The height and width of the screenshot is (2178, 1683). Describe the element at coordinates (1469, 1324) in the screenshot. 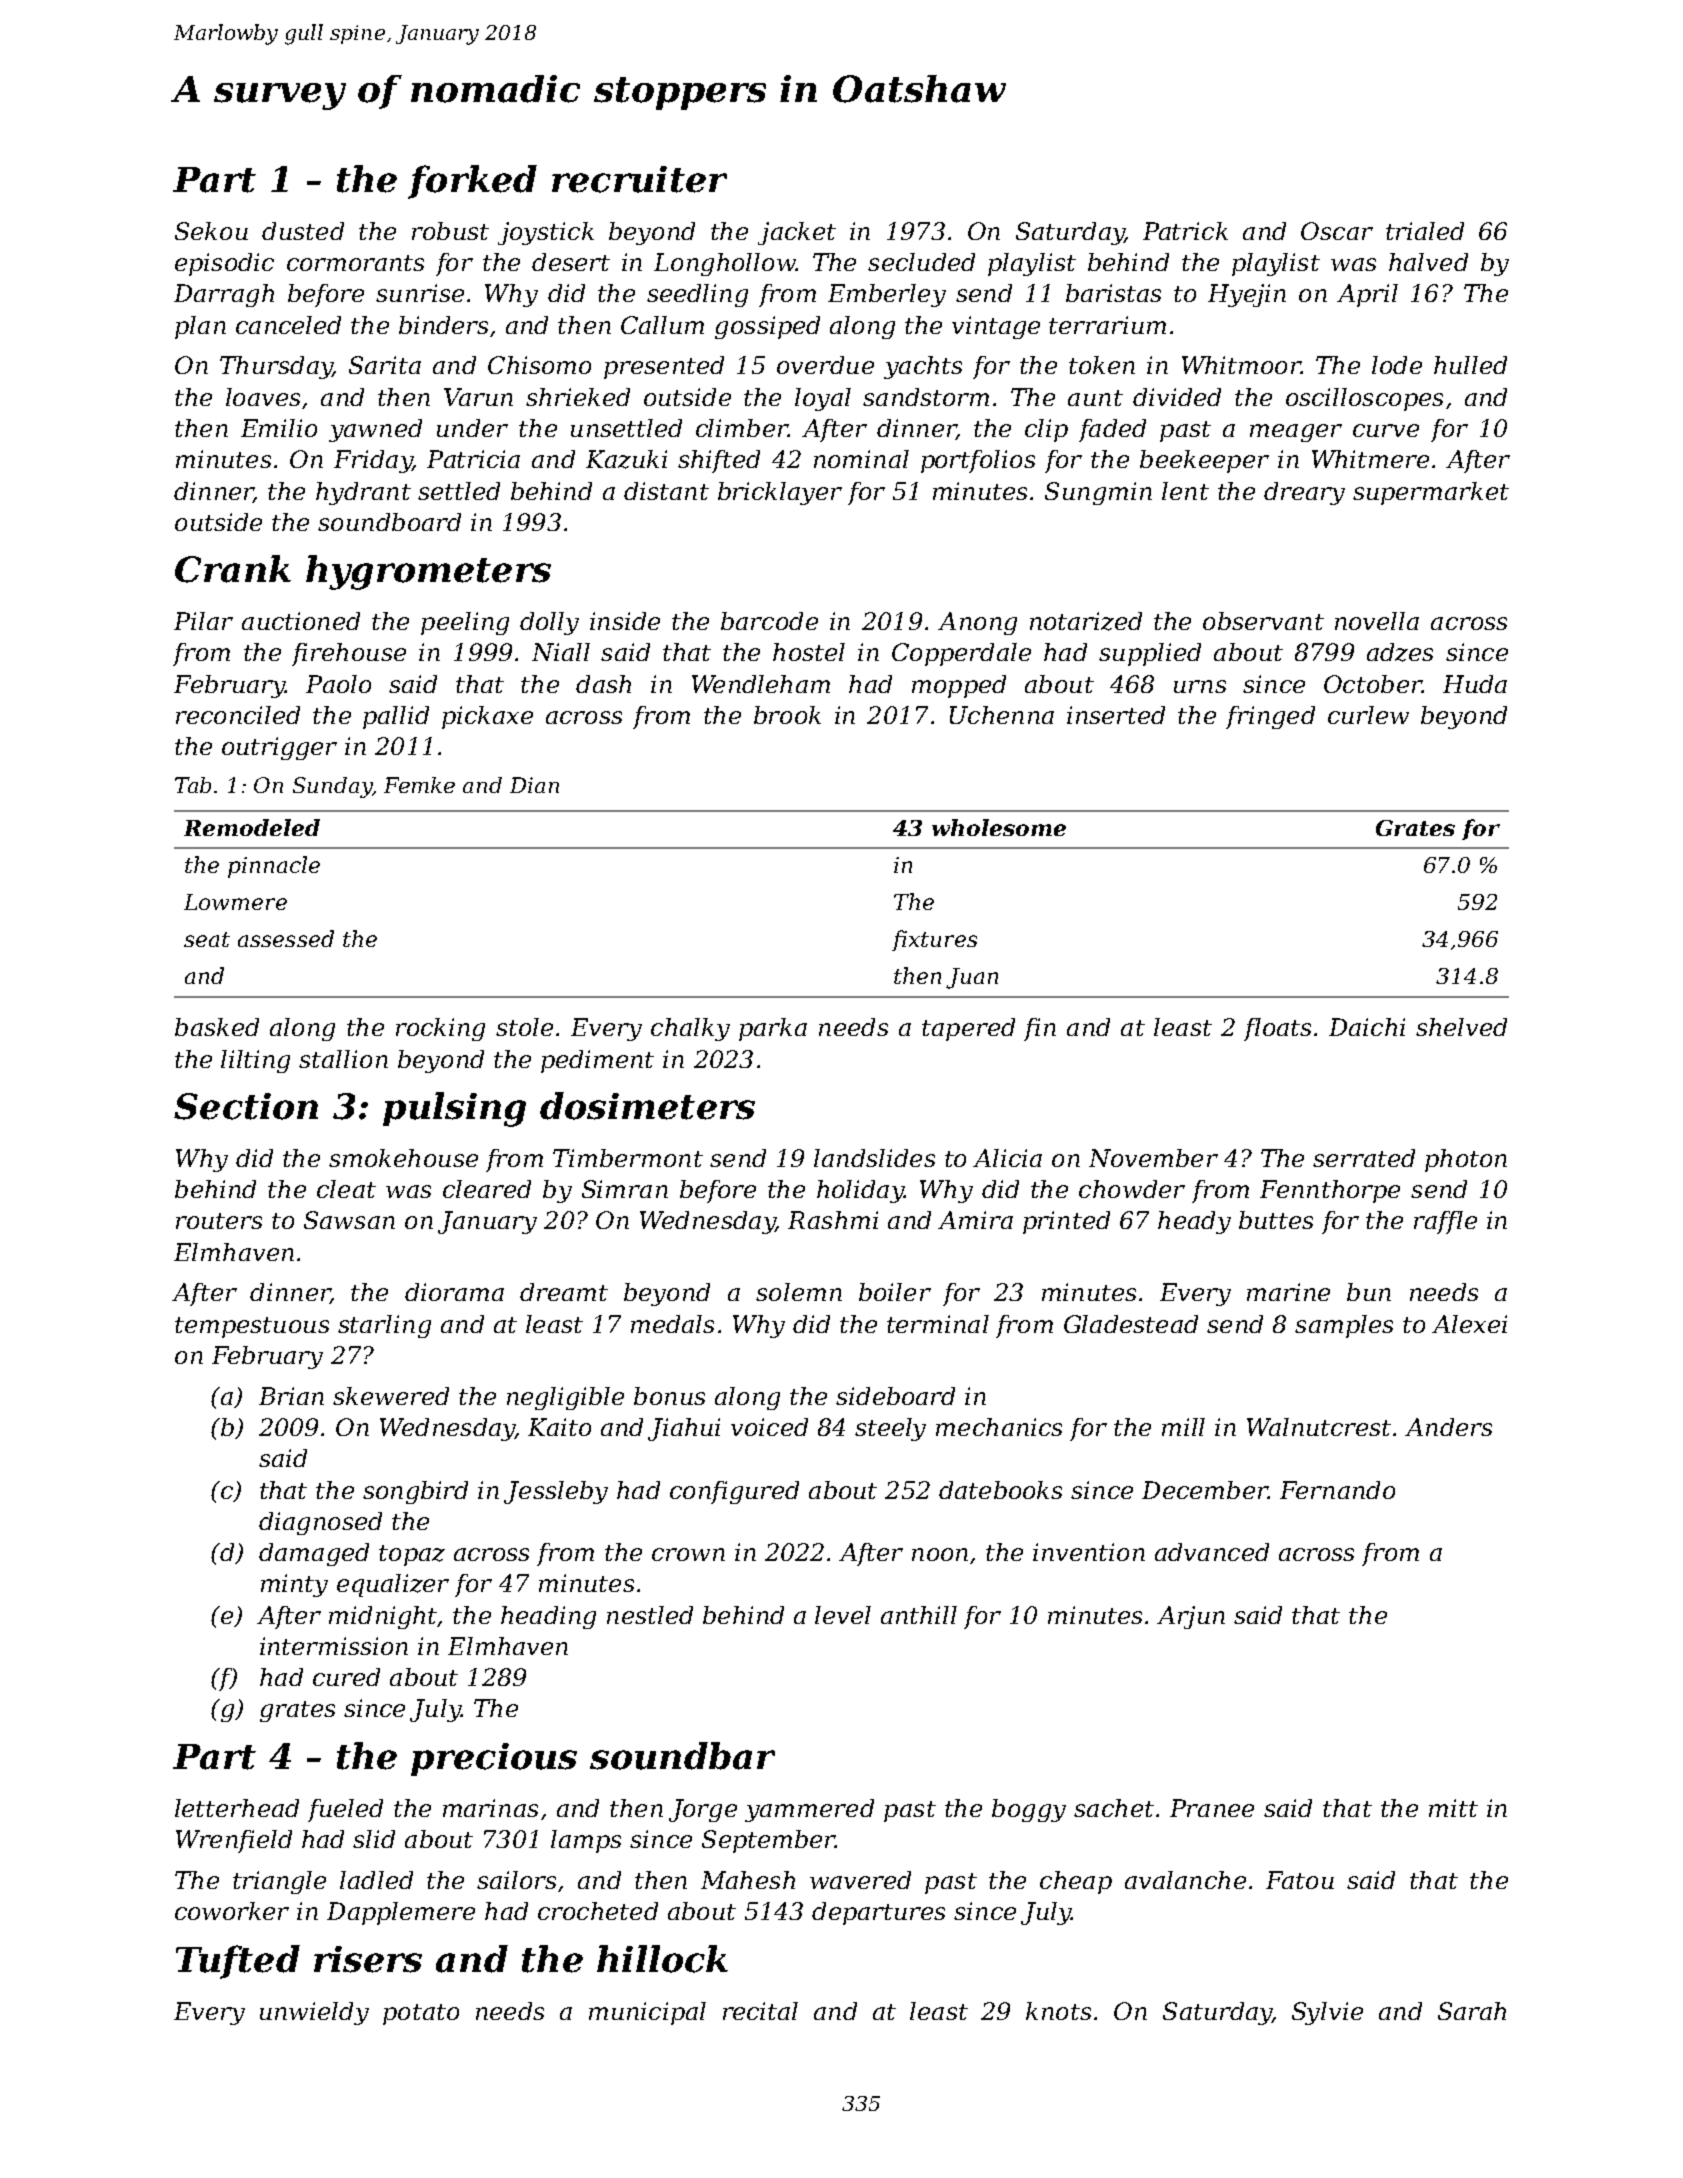

I see `Alexei` at that location.
